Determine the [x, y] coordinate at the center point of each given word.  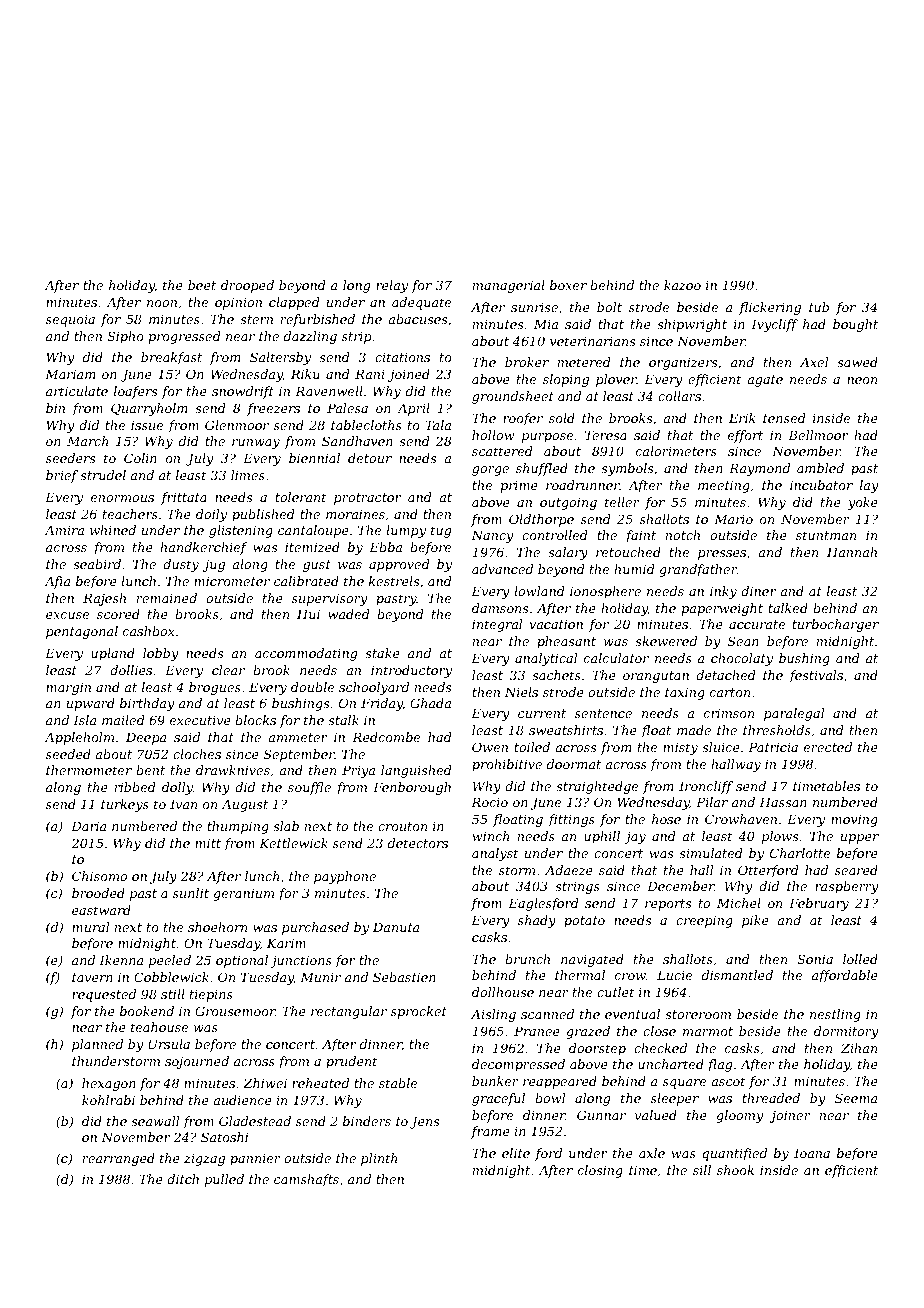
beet [202, 285]
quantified [734, 1154]
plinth [379, 1159]
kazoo [682, 285]
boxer [568, 285]
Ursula [169, 1044]
